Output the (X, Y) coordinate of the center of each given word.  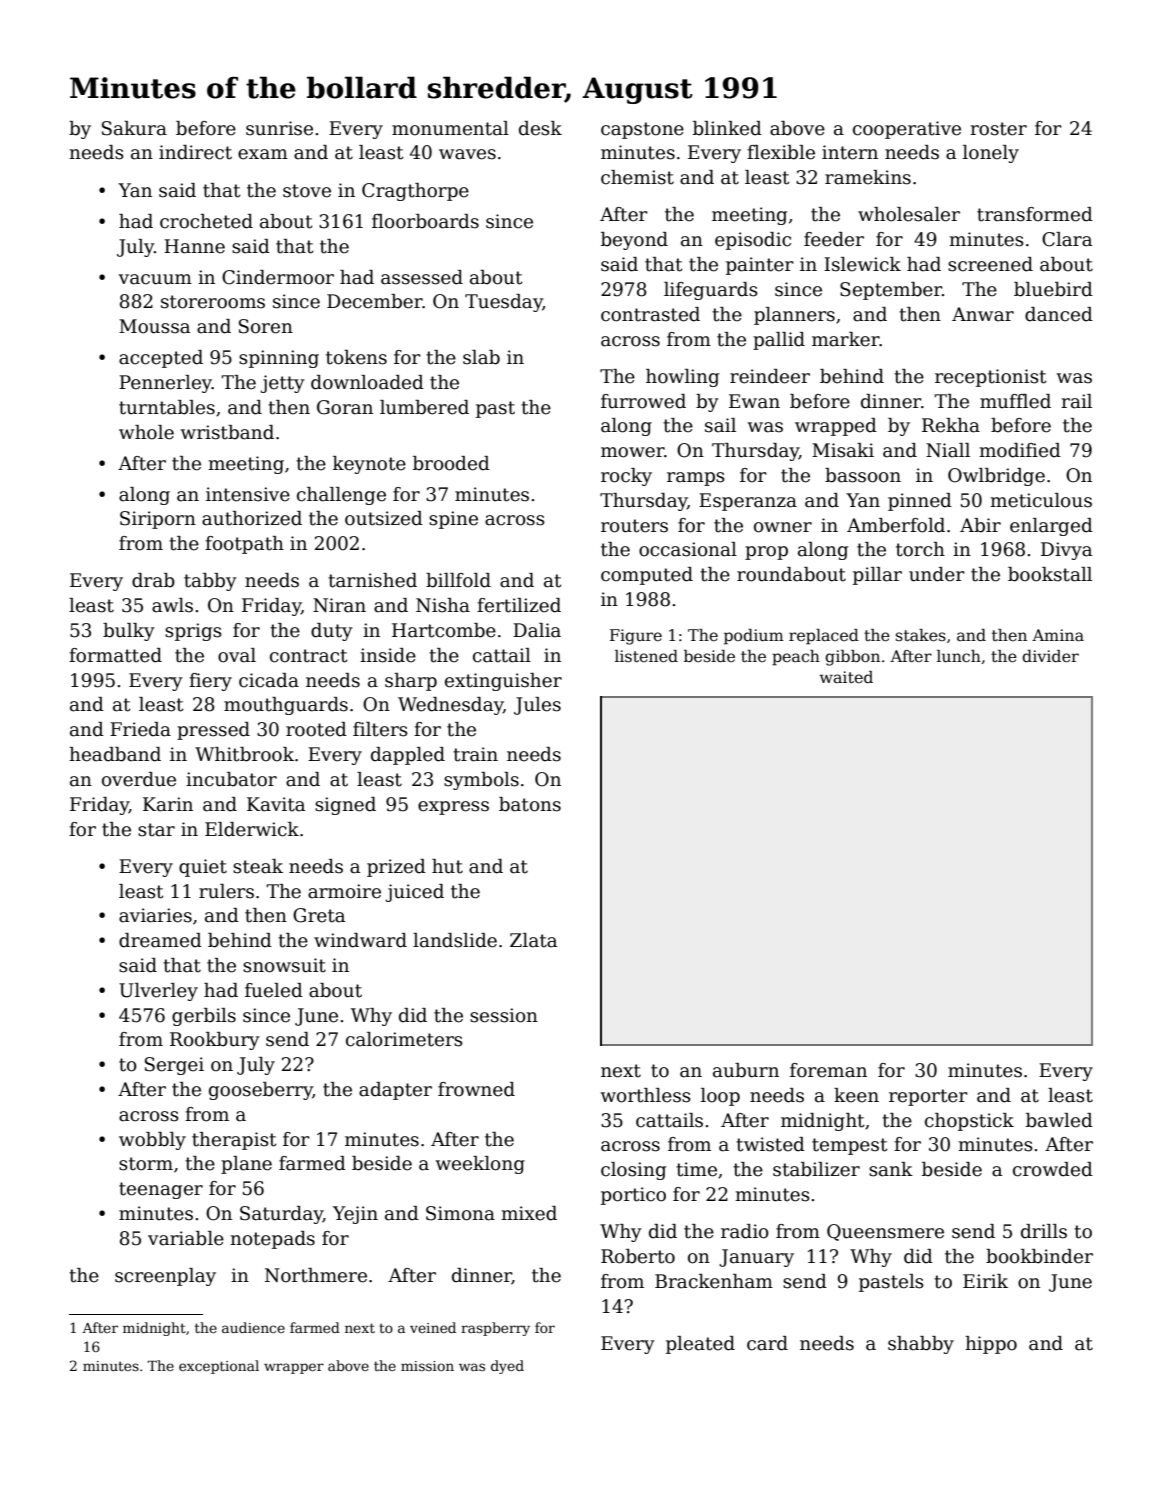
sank (891, 1169)
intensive (248, 494)
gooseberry (261, 1091)
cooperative (907, 130)
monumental (450, 128)
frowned (476, 1089)
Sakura (134, 128)
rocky (626, 477)
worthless (646, 1095)
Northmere (316, 1275)
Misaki (843, 450)
